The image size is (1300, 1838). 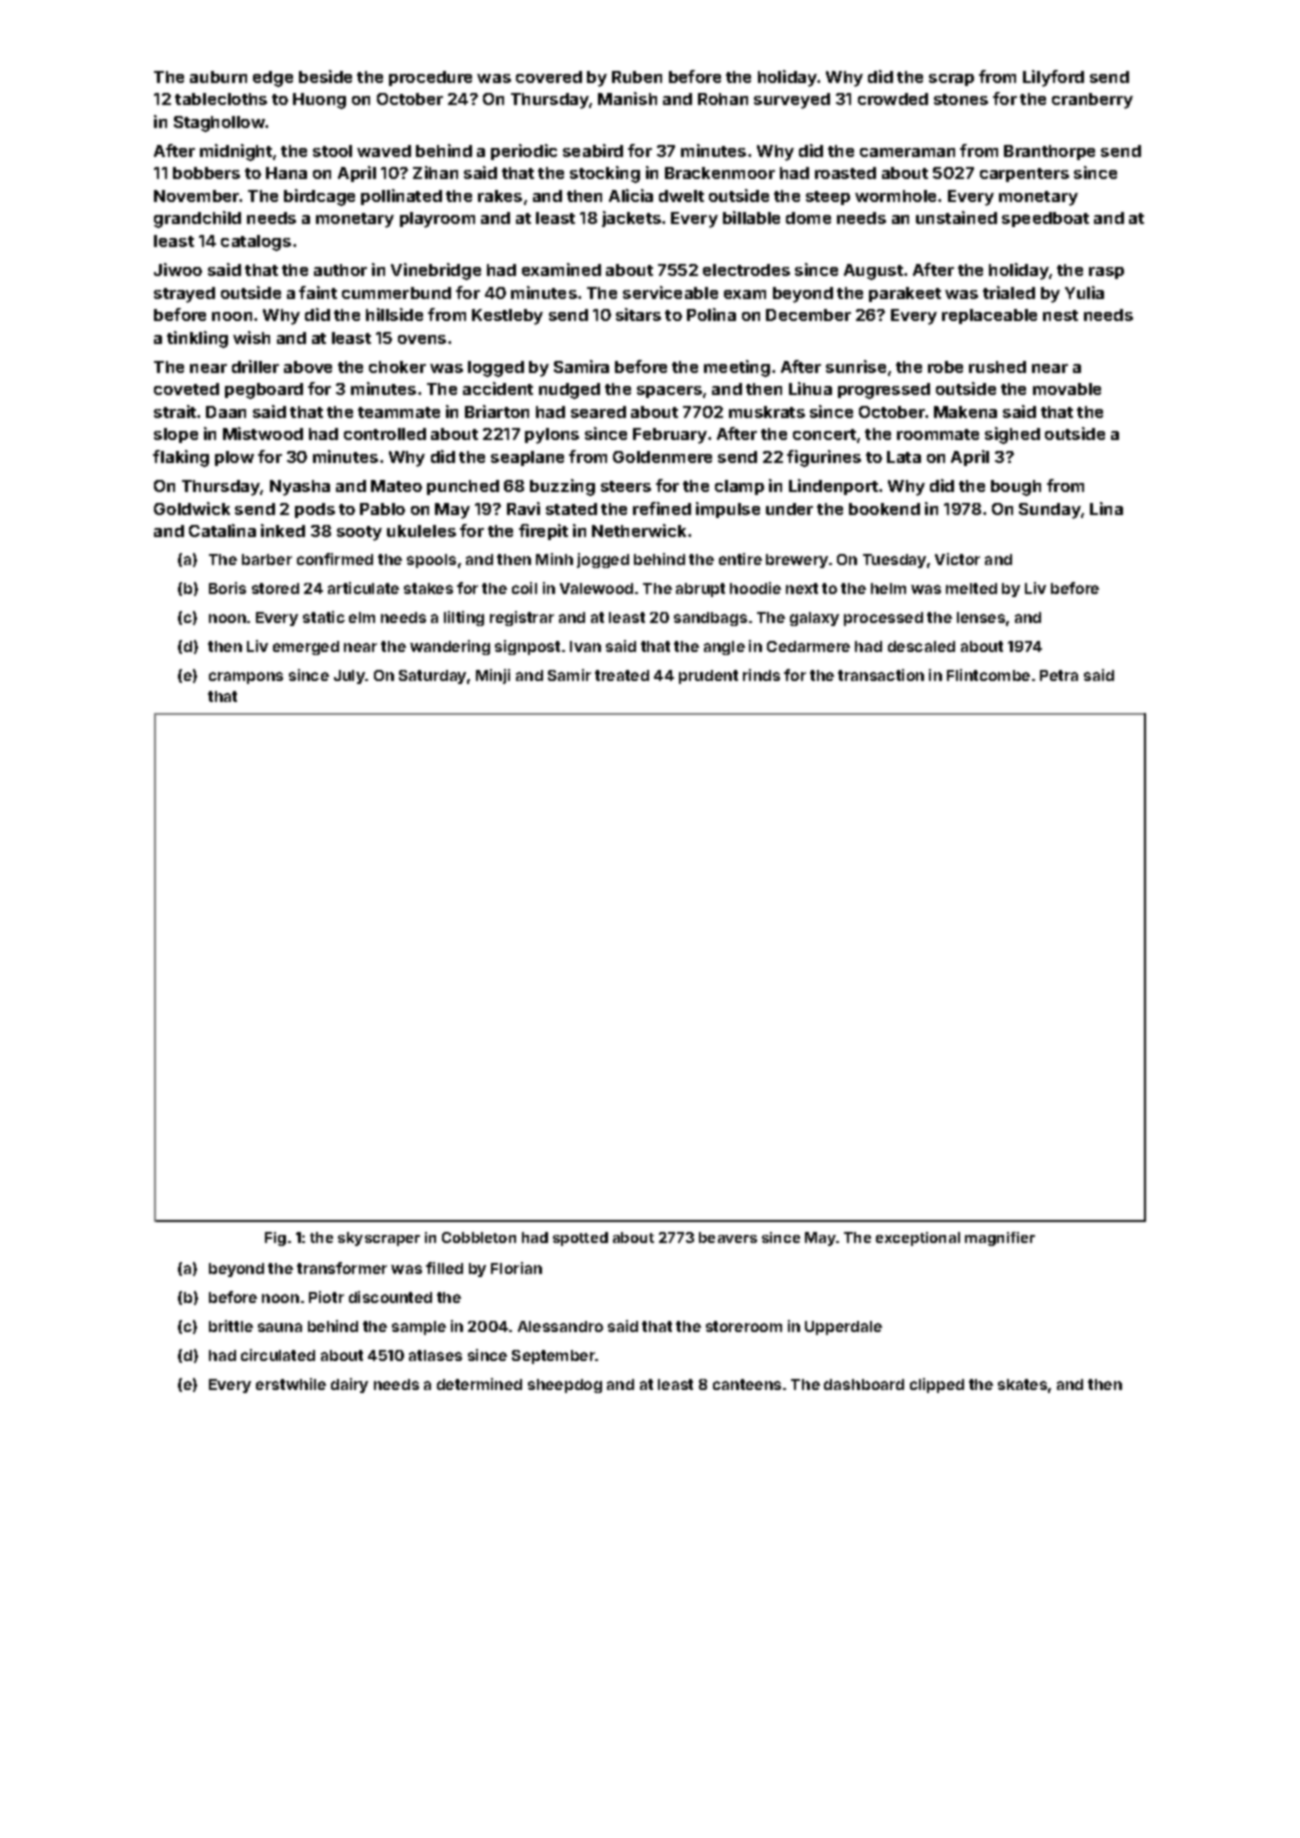 What do you see at coordinates (1092, 101) in the document?
I see `cranberry` at bounding box center [1092, 101].
